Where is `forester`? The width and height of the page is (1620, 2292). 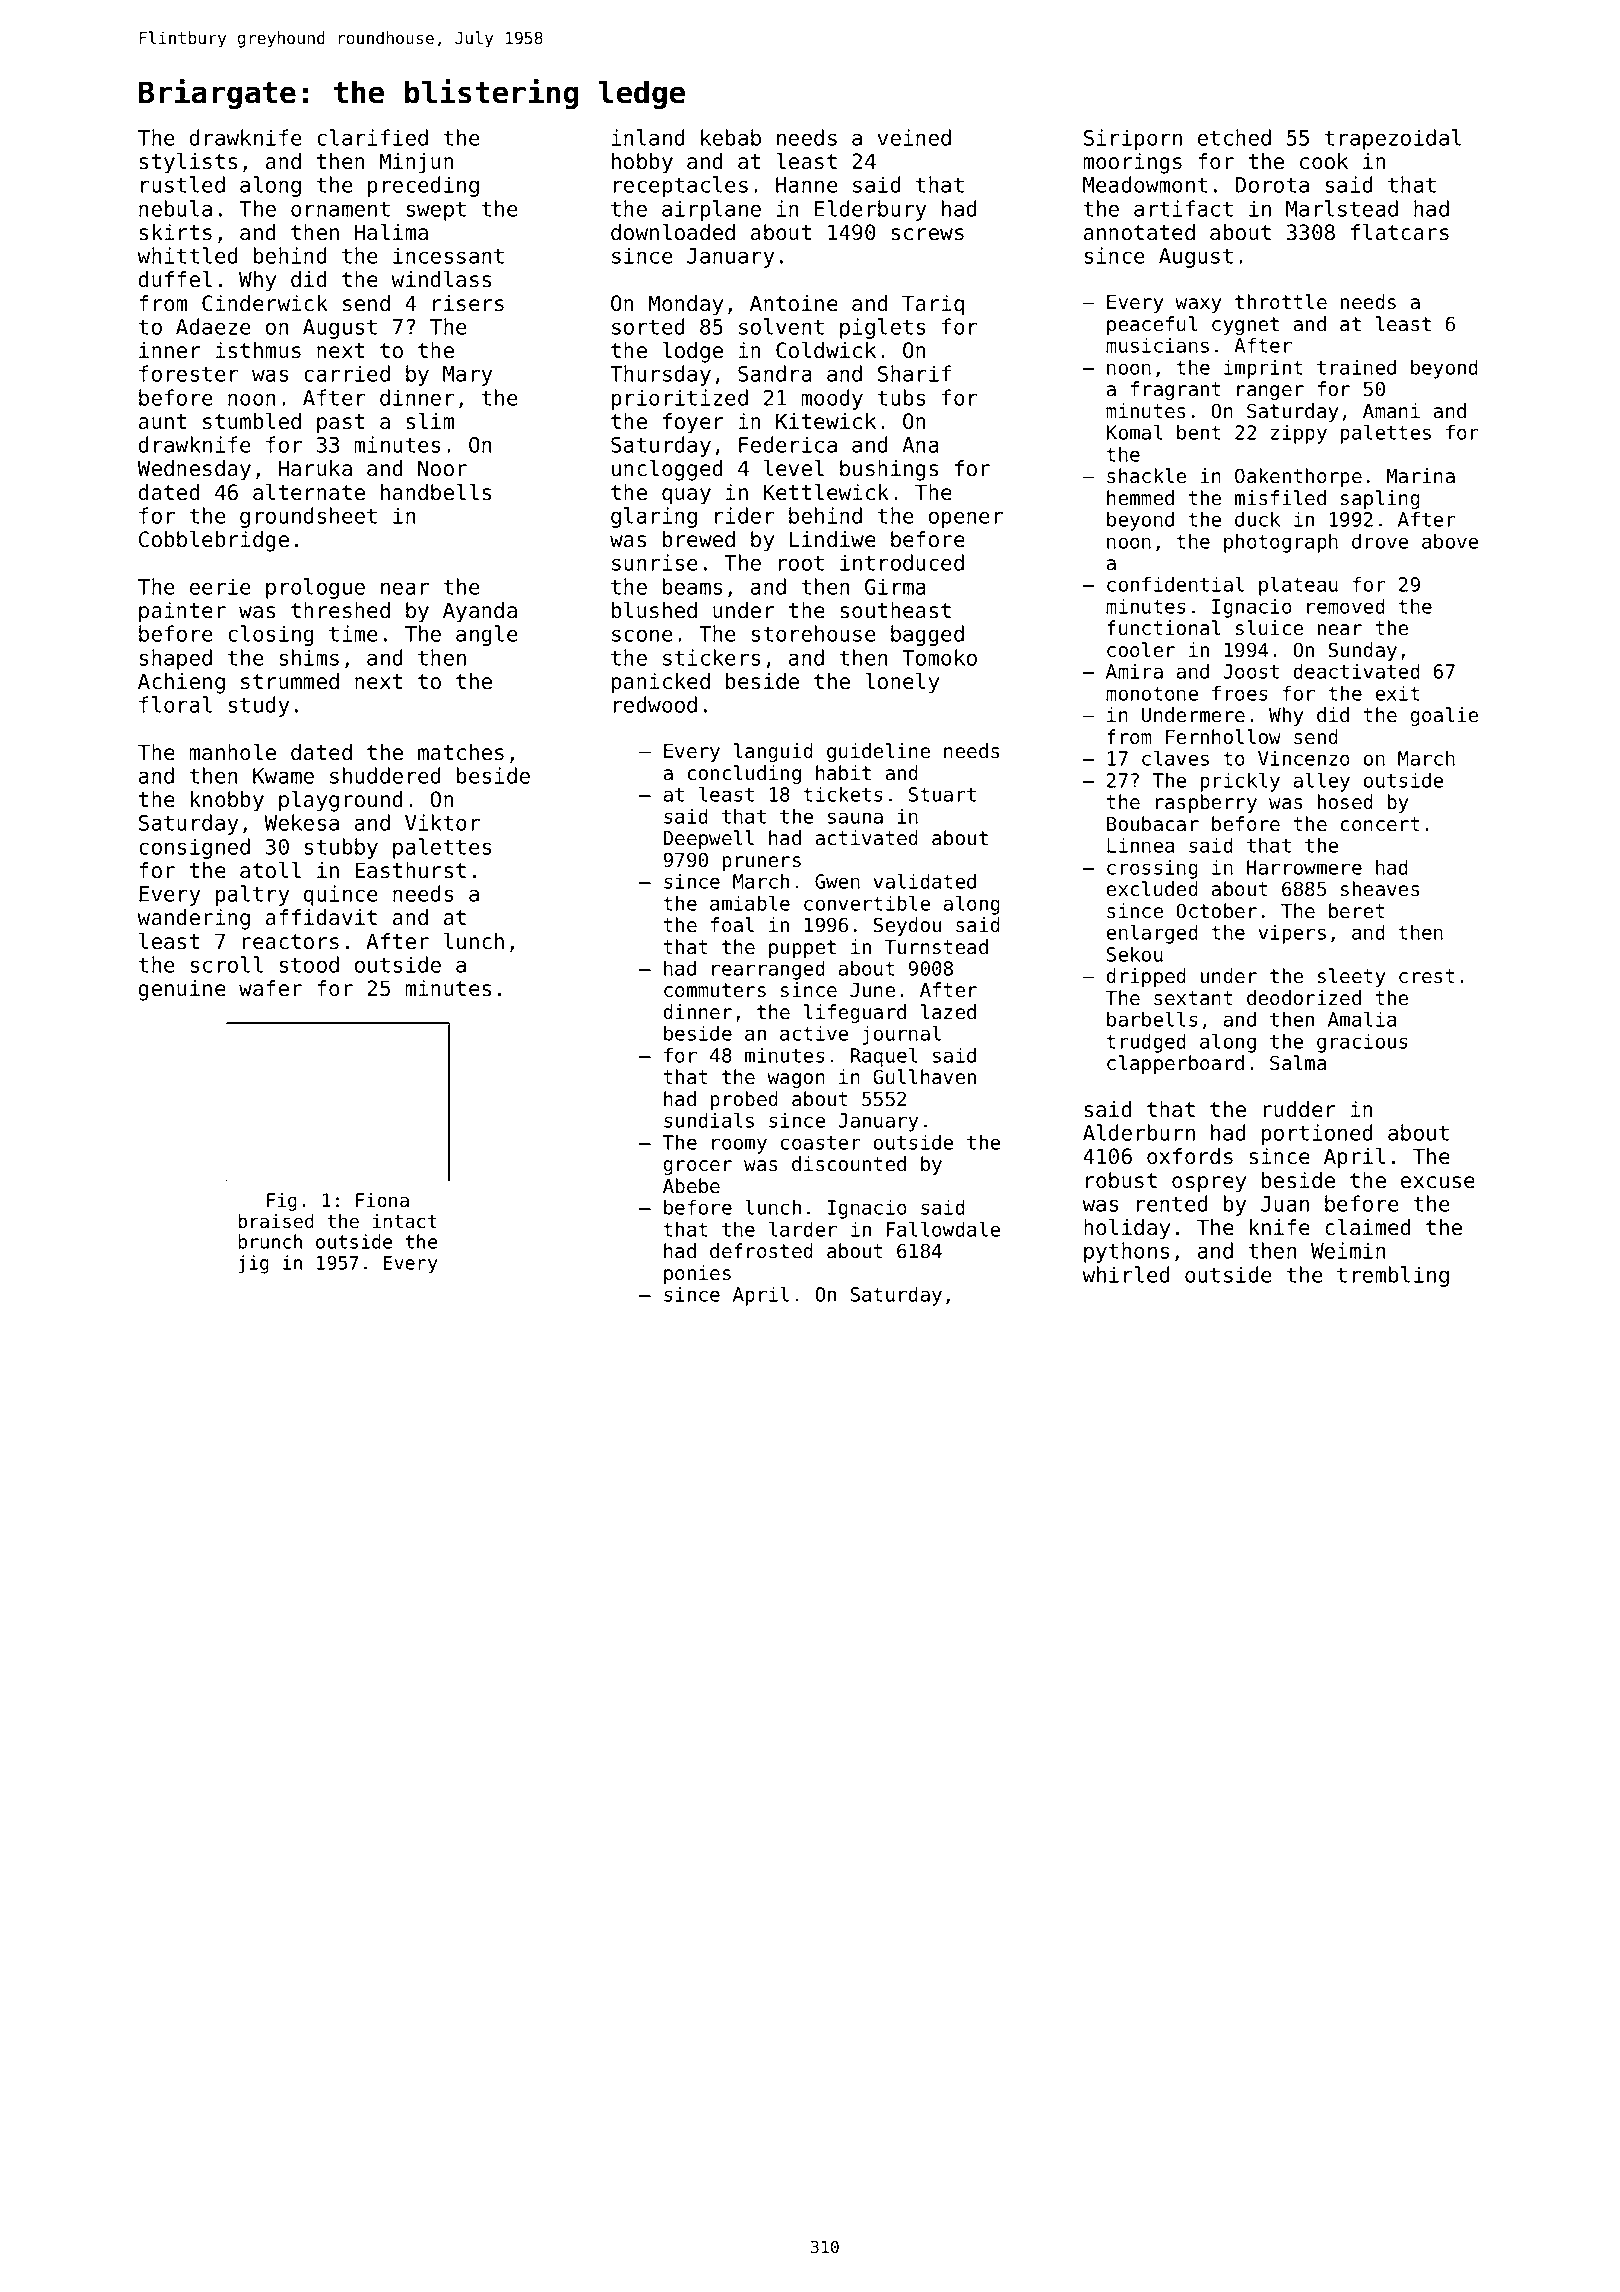
forester is located at coordinates (189, 373).
